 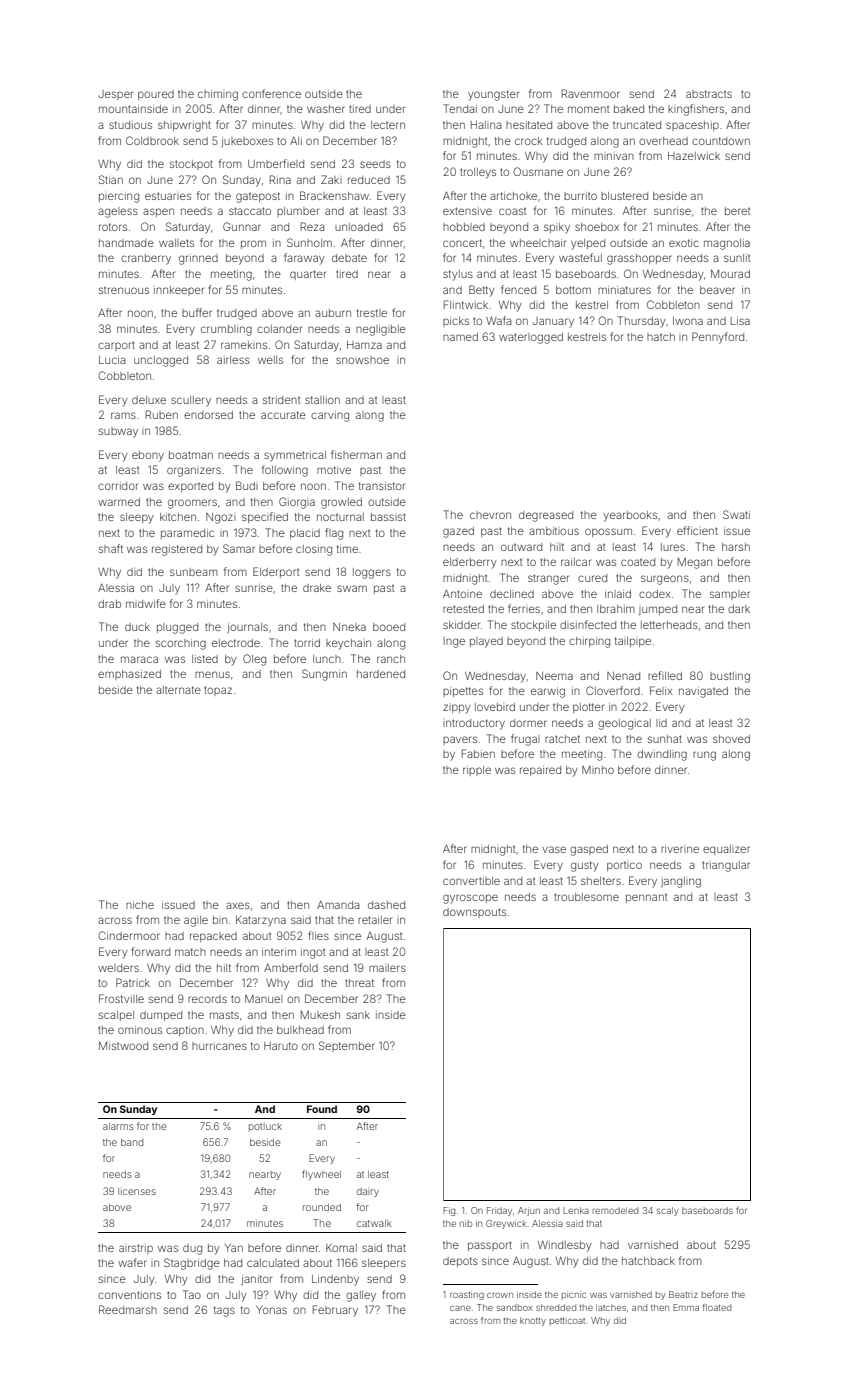 I want to click on loggers, so click(x=372, y=573).
